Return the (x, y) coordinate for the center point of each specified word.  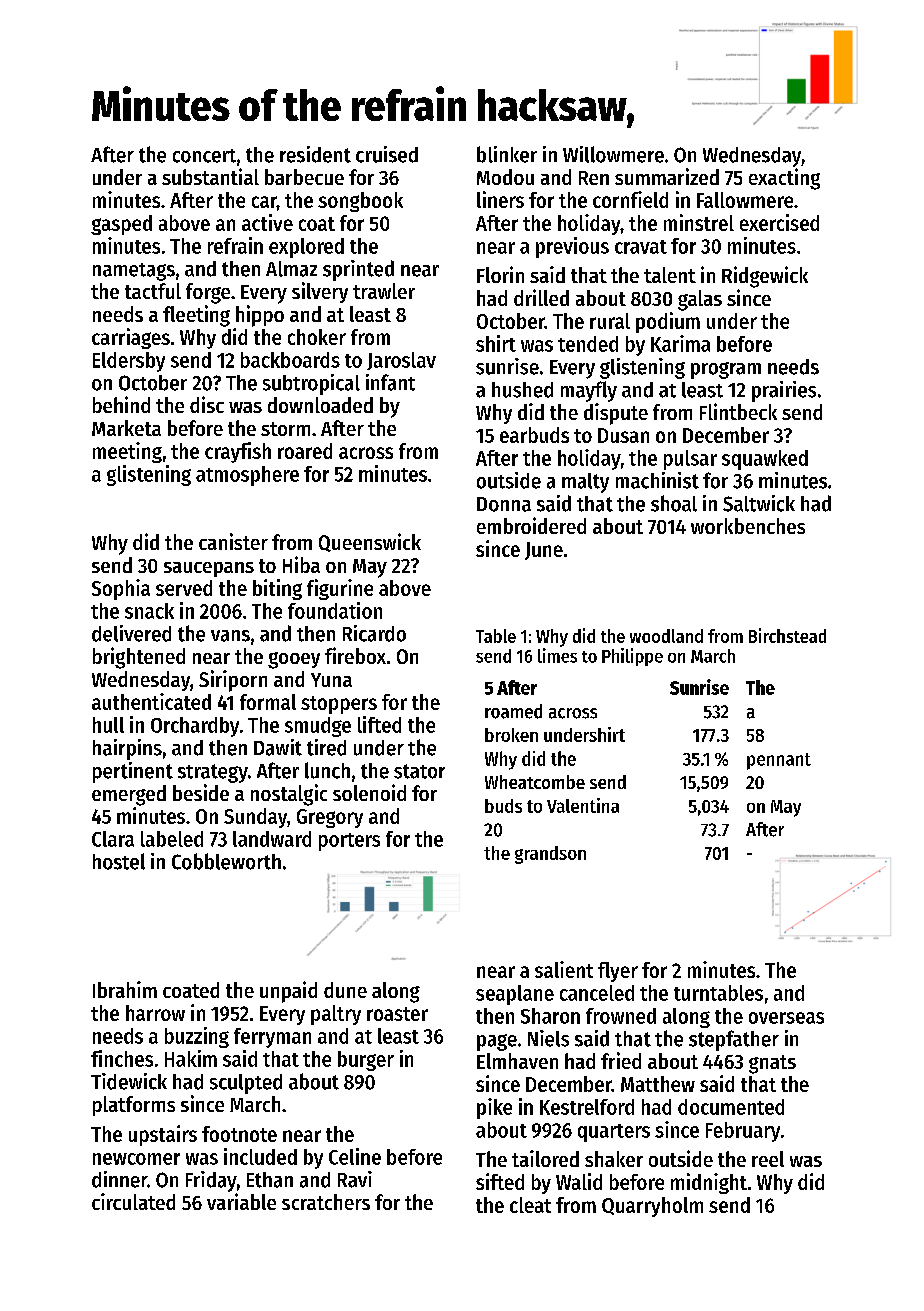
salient (564, 969)
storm (285, 429)
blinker (507, 154)
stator (419, 771)
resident (315, 154)
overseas (786, 1018)
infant (390, 382)
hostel (119, 861)
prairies (784, 391)
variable (241, 1201)
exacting (784, 179)
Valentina (583, 805)
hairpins (127, 749)
